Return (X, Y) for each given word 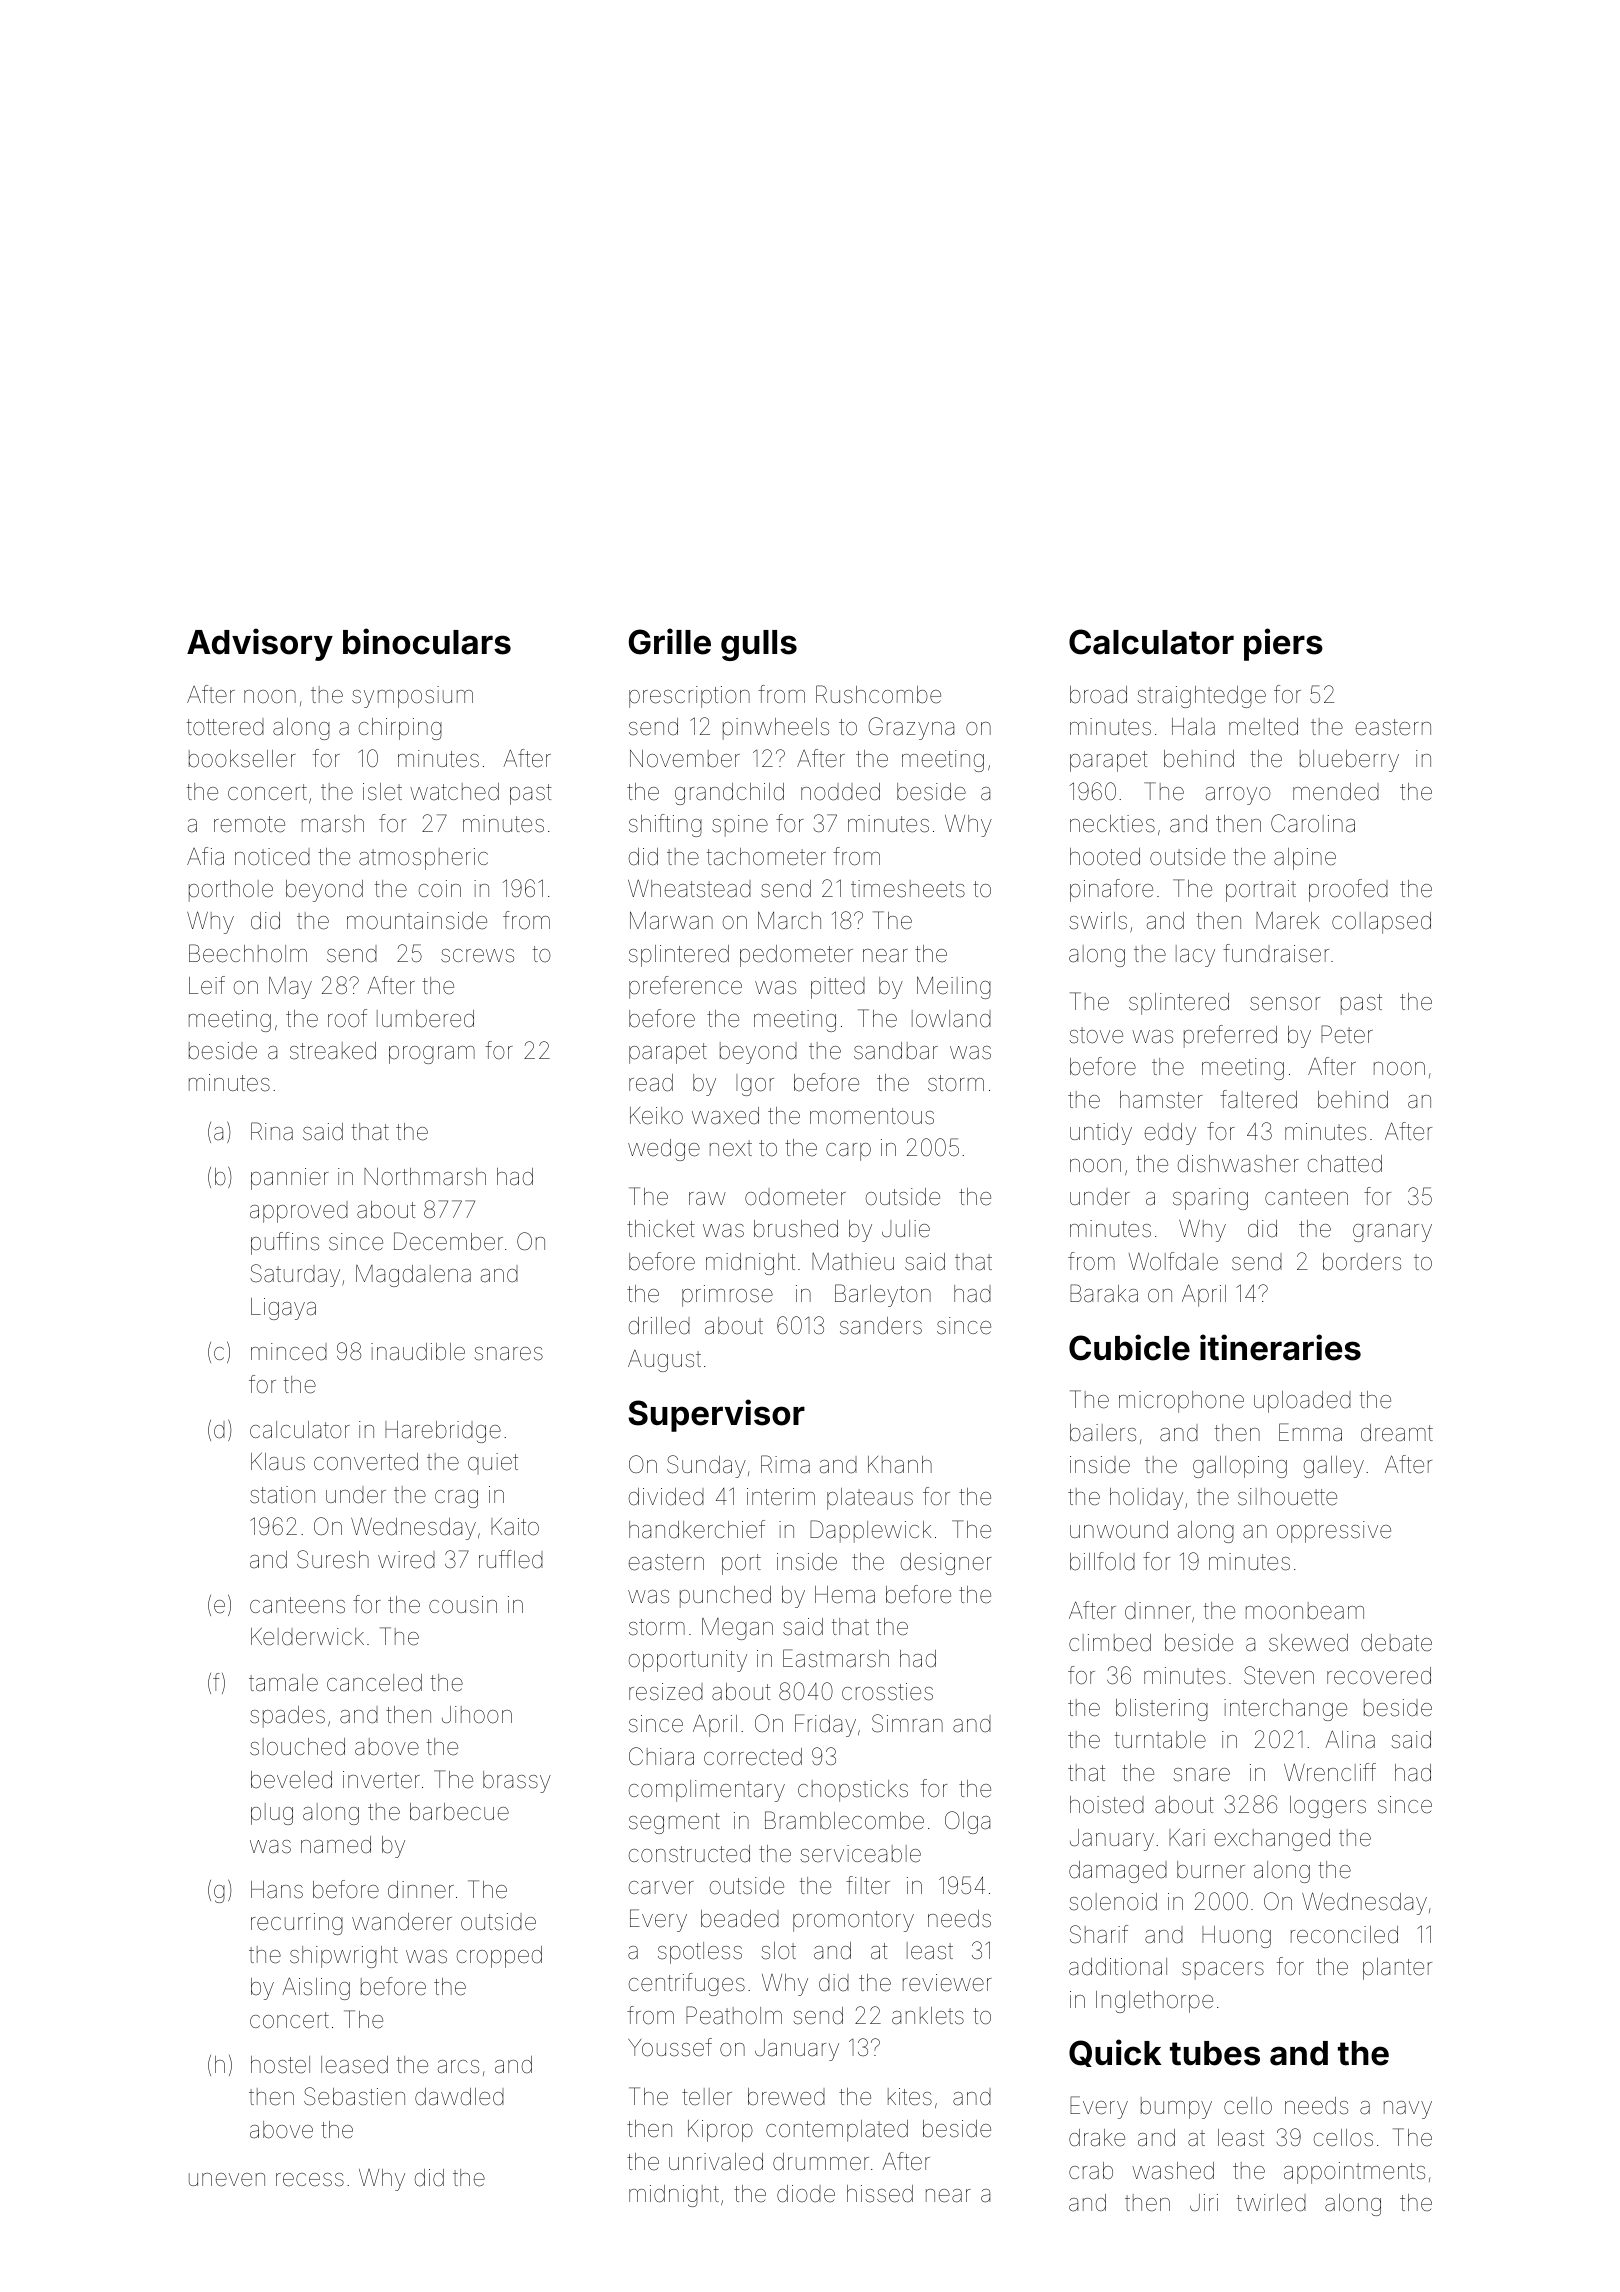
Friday (825, 1725)
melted (1263, 727)
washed (1173, 2171)
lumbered (425, 1019)
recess (310, 2180)
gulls (759, 645)
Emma (1310, 1432)
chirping (400, 729)
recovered (1379, 1676)
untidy (1101, 1134)
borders (1362, 1262)
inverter (381, 1780)
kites (910, 2097)
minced (289, 1352)
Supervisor (716, 1415)
